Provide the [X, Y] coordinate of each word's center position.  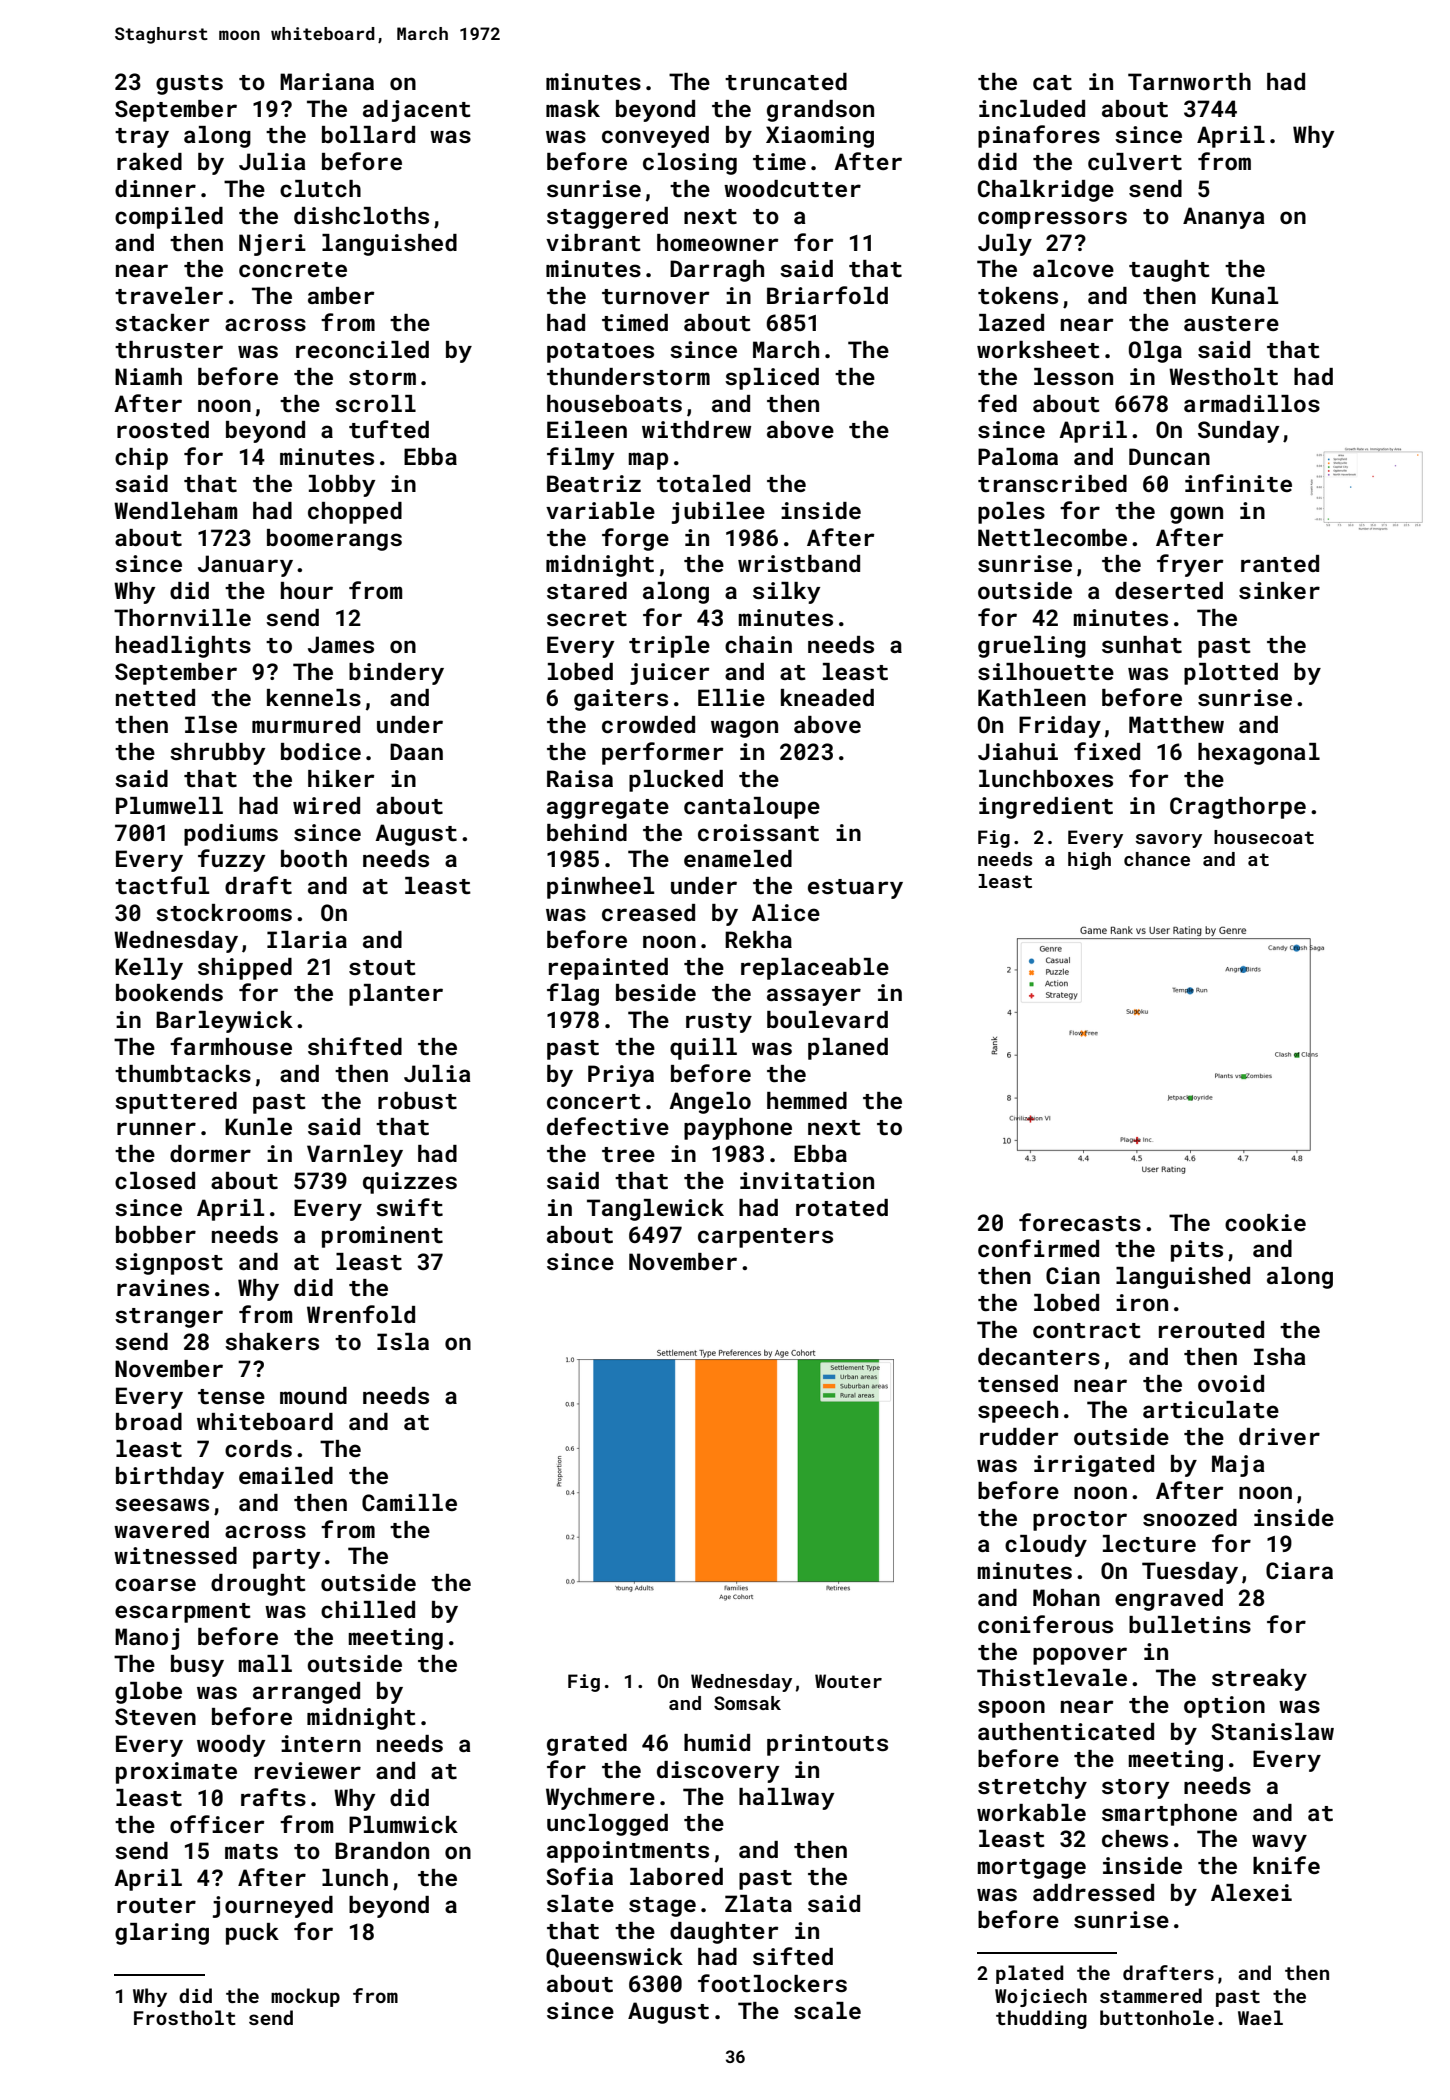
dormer [210, 1153]
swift [409, 1207]
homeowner [717, 242]
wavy [1279, 1843]
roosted [163, 429]
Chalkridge [1046, 191]
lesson [1073, 376]
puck [252, 1934]
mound [313, 1395]
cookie [1265, 1222]
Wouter [848, 1681]
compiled [169, 218]
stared [587, 590]
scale [827, 2010]
